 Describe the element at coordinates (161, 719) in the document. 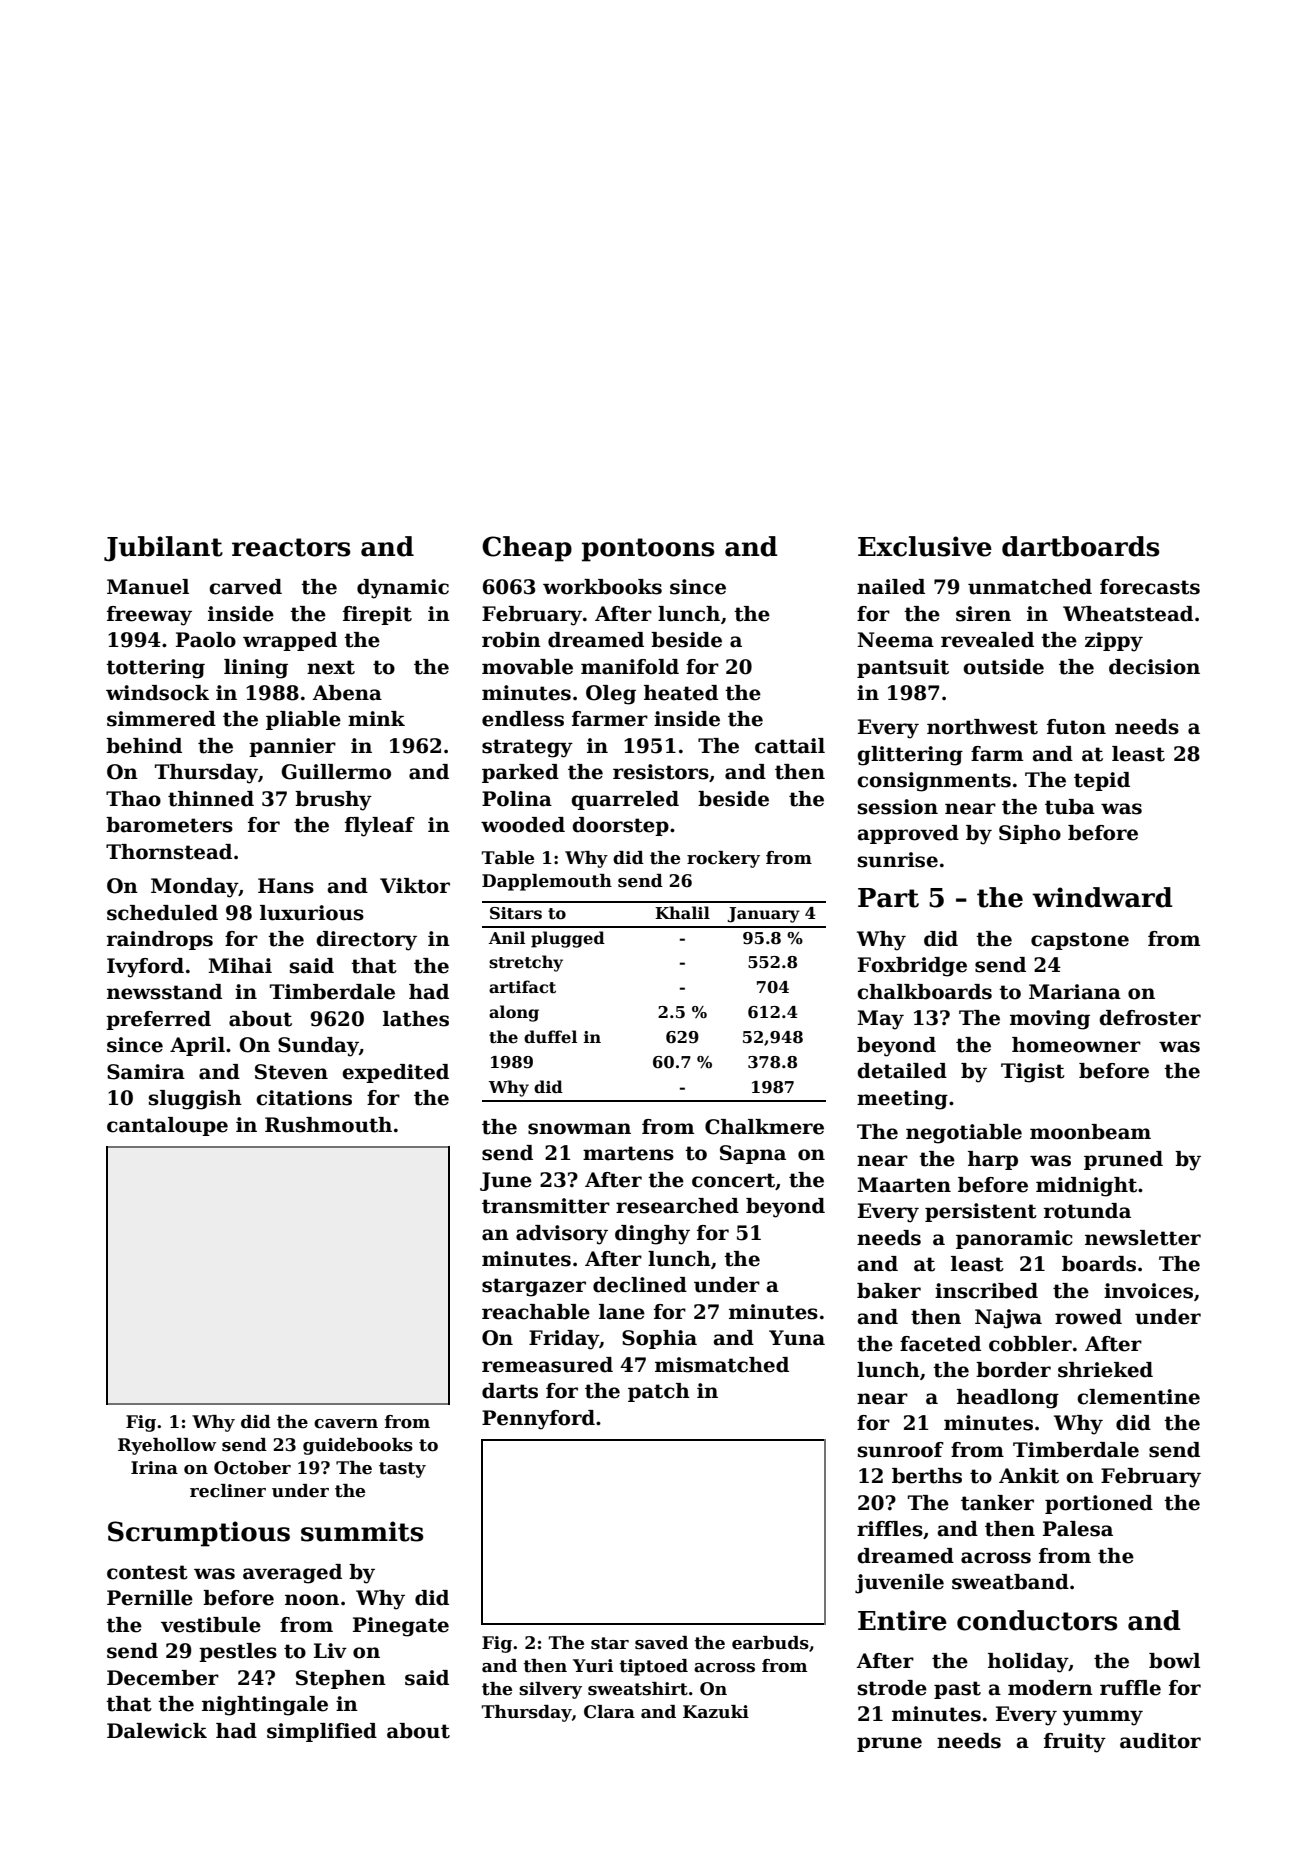

I see `simmered` at that location.
